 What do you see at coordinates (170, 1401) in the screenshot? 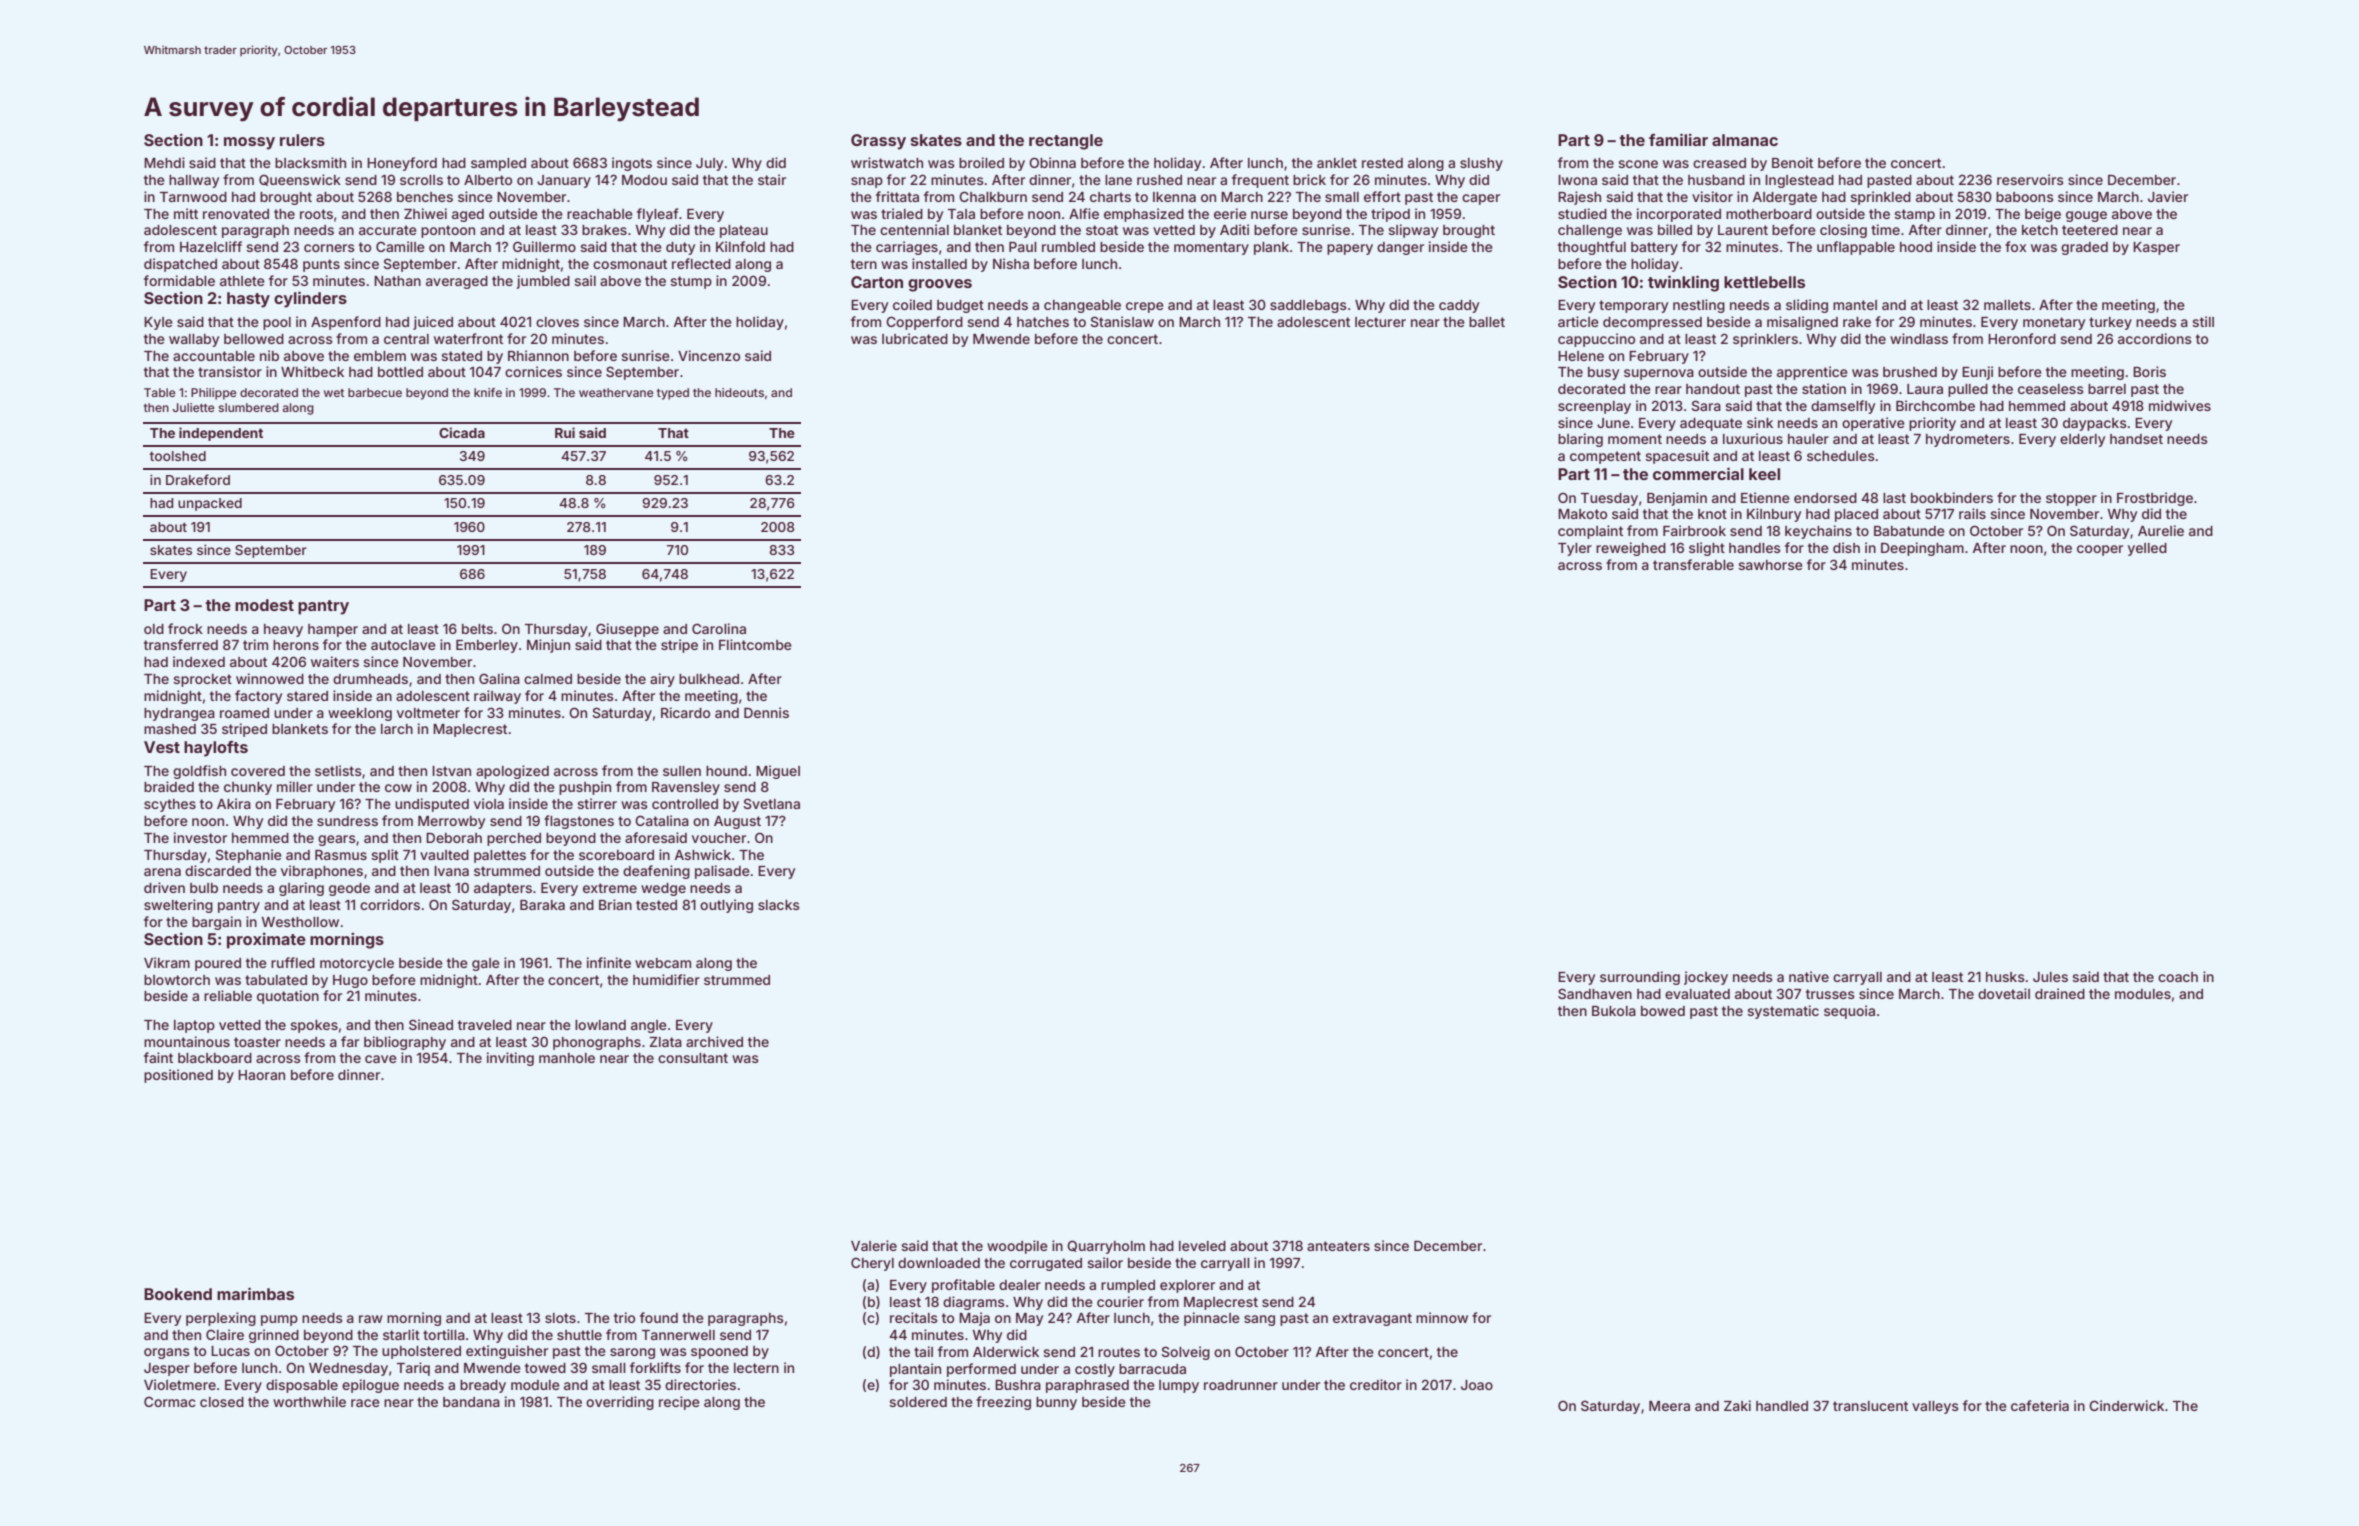
I see `Cormac` at bounding box center [170, 1401].
